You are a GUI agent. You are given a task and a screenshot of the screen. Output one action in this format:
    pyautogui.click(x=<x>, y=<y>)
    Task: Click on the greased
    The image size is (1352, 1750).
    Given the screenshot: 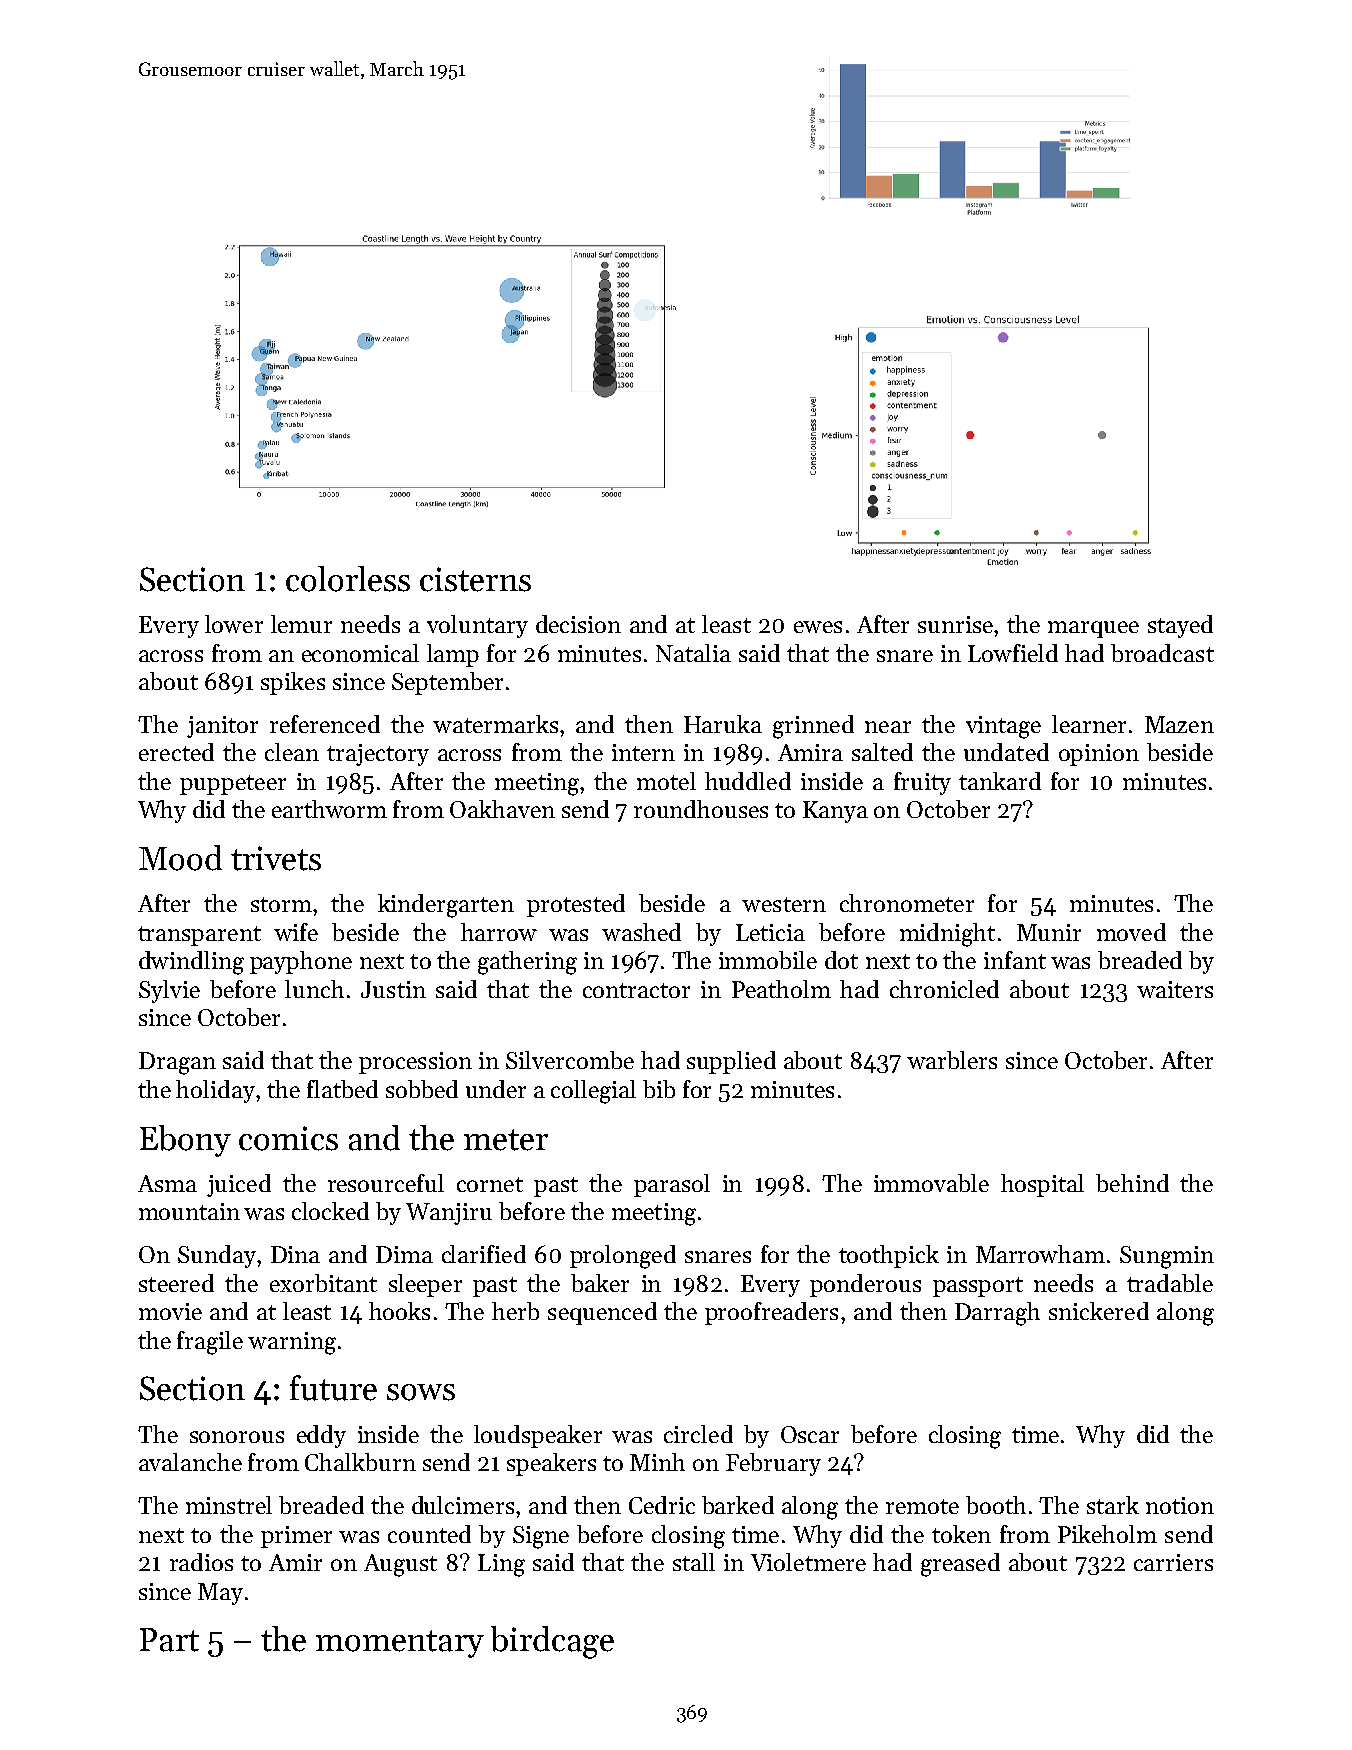 What is the action you would take?
    pyautogui.click(x=960, y=1565)
